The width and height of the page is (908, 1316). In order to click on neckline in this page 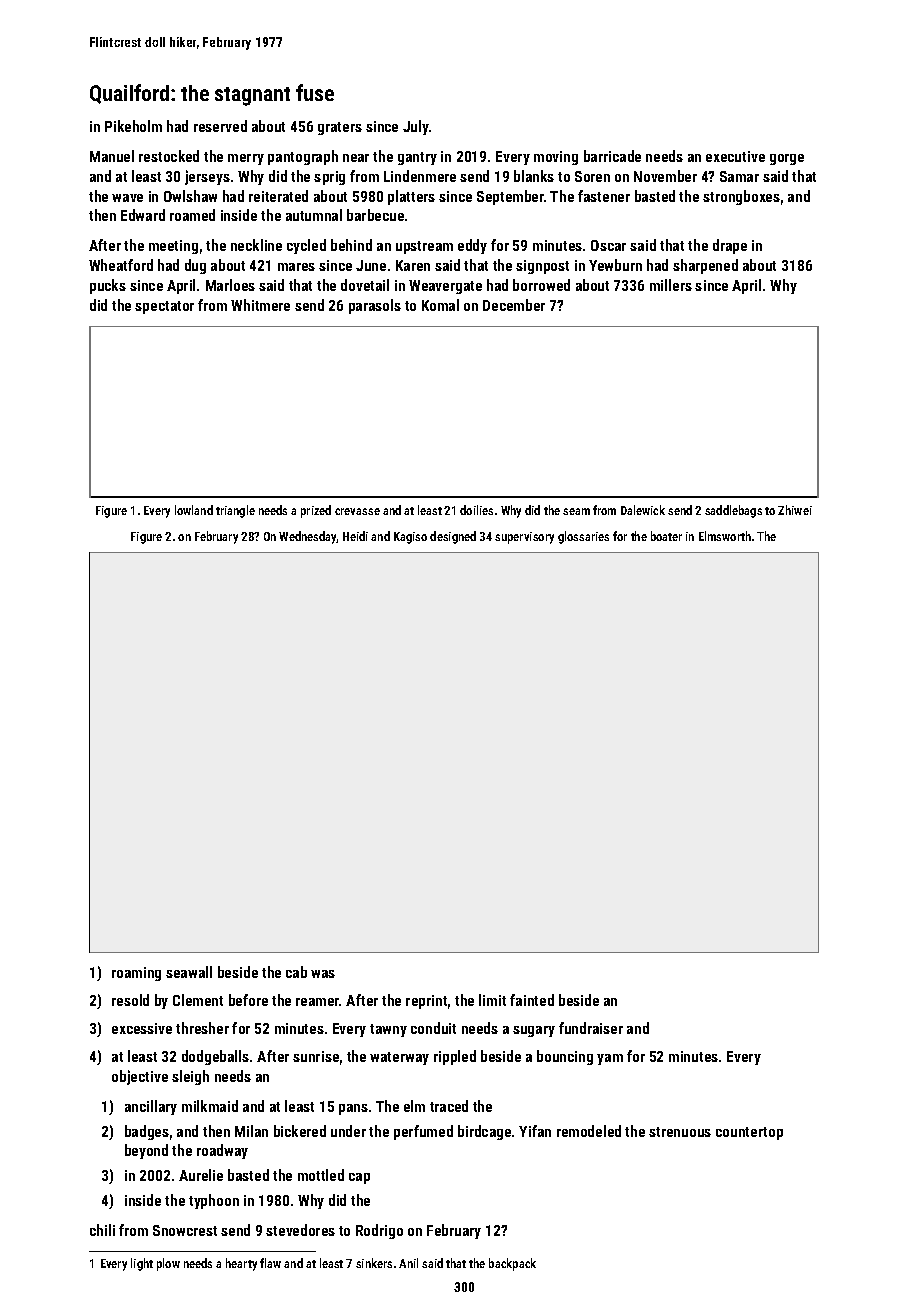, I will do `click(256, 245)`.
